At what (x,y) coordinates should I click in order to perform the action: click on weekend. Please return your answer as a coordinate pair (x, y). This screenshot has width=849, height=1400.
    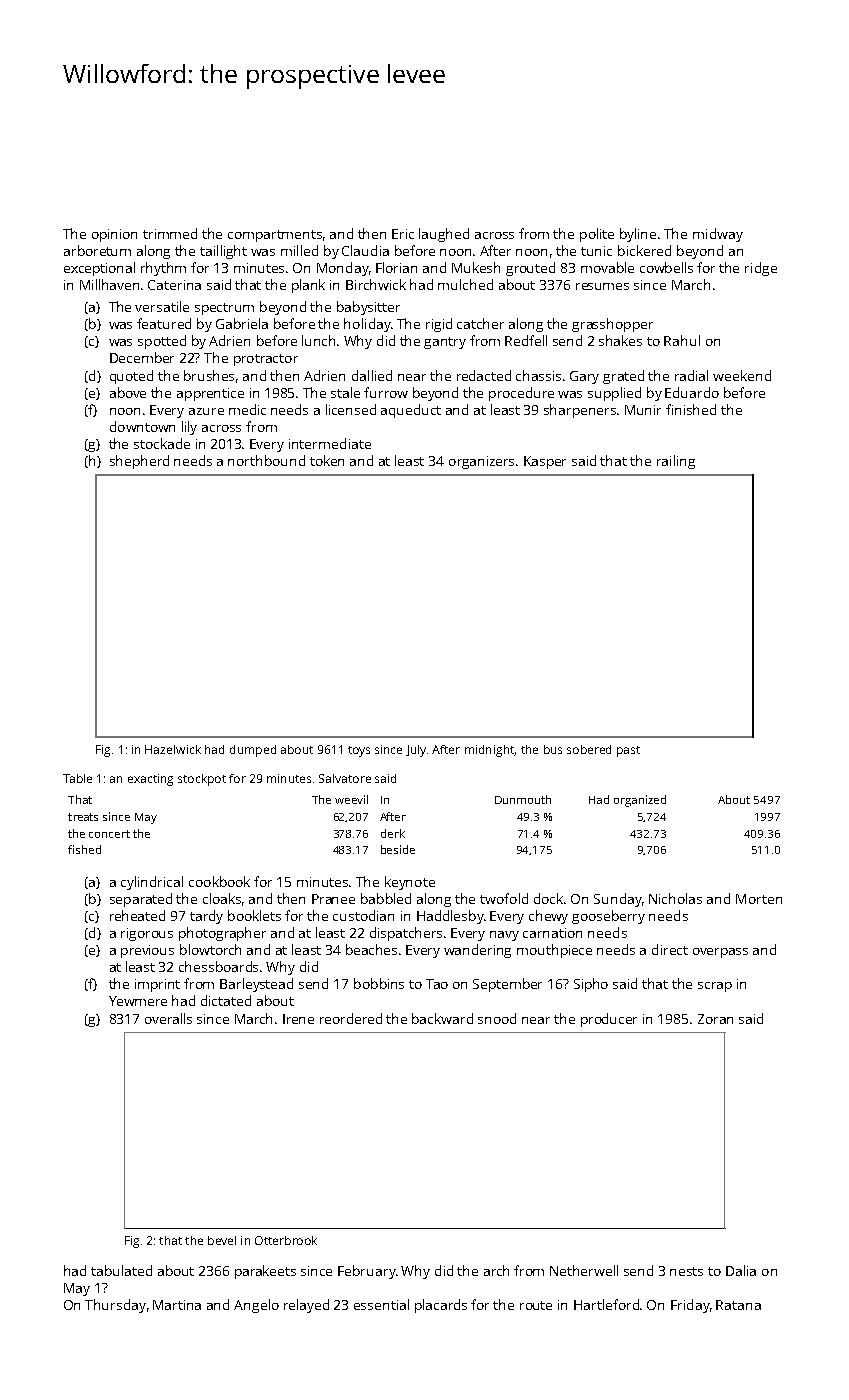
    Looking at the image, I should click on (742, 375).
